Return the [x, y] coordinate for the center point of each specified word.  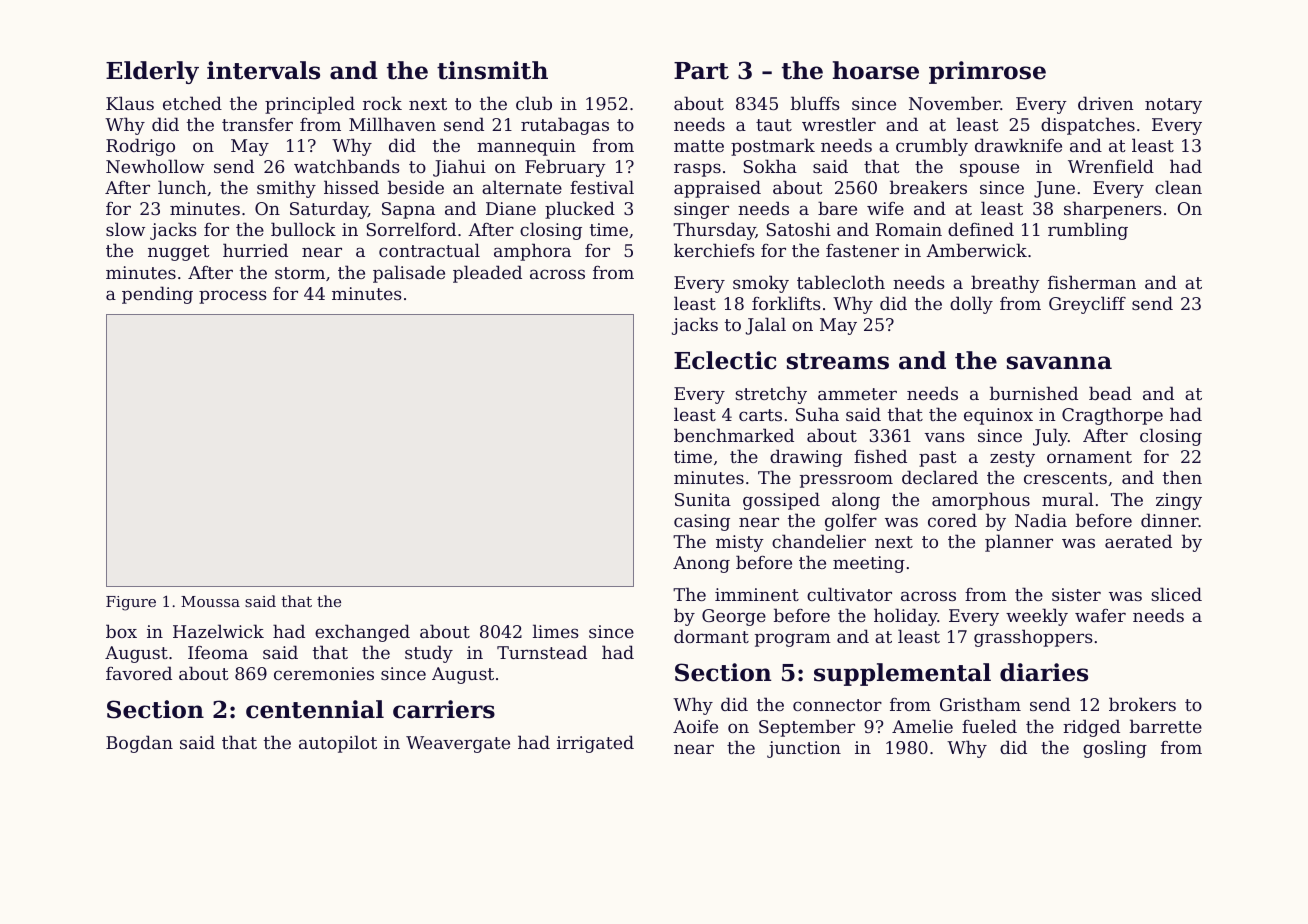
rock [382, 103]
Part [701, 71]
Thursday [714, 231]
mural [1068, 499]
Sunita [703, 499]
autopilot [338, 744]
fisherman [1092, 282]
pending [157, 295]
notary [1173, 106]
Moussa [210, 601]
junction [804, 749]
